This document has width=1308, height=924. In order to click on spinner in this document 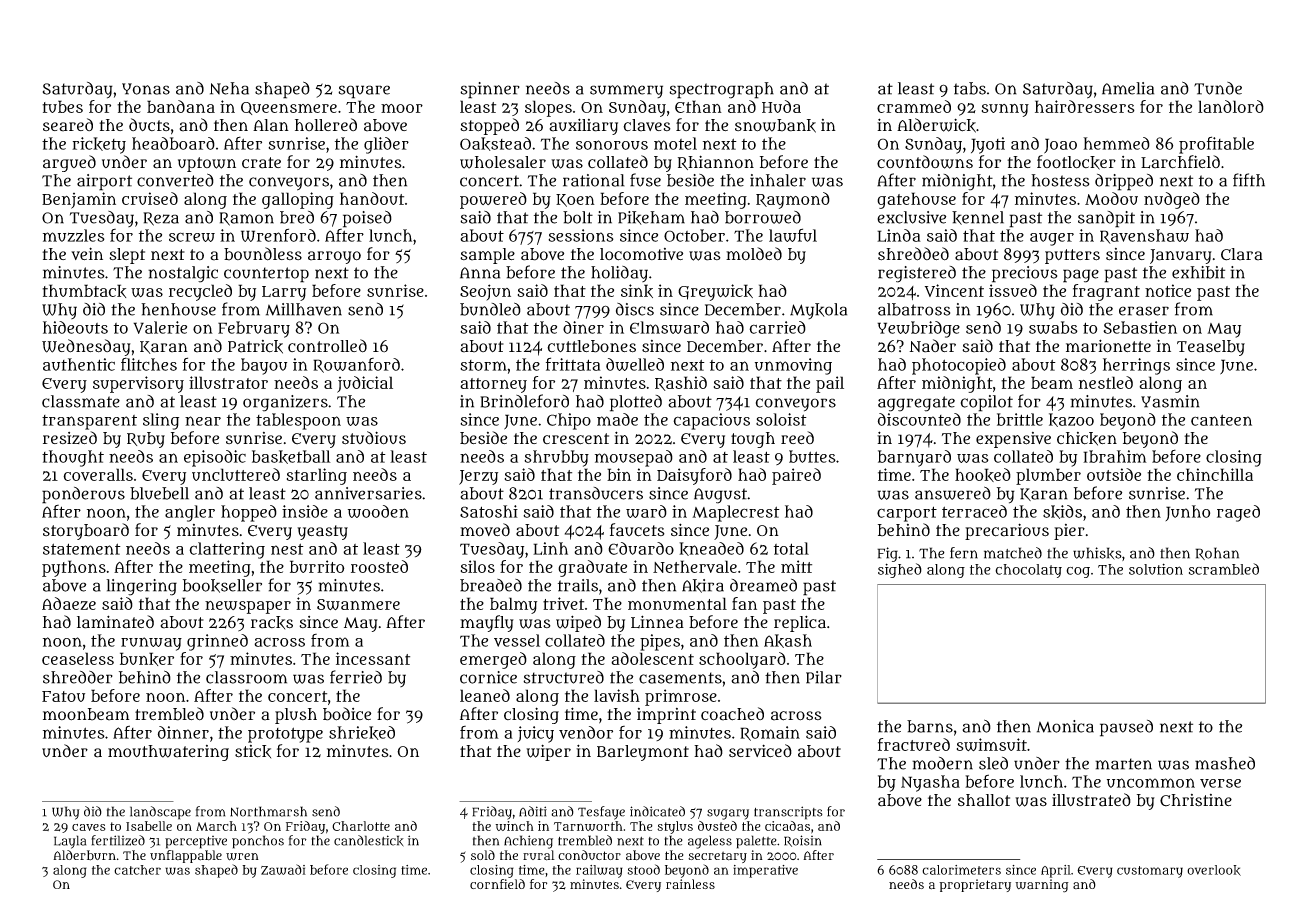, I will do `click(490, 90)`.
